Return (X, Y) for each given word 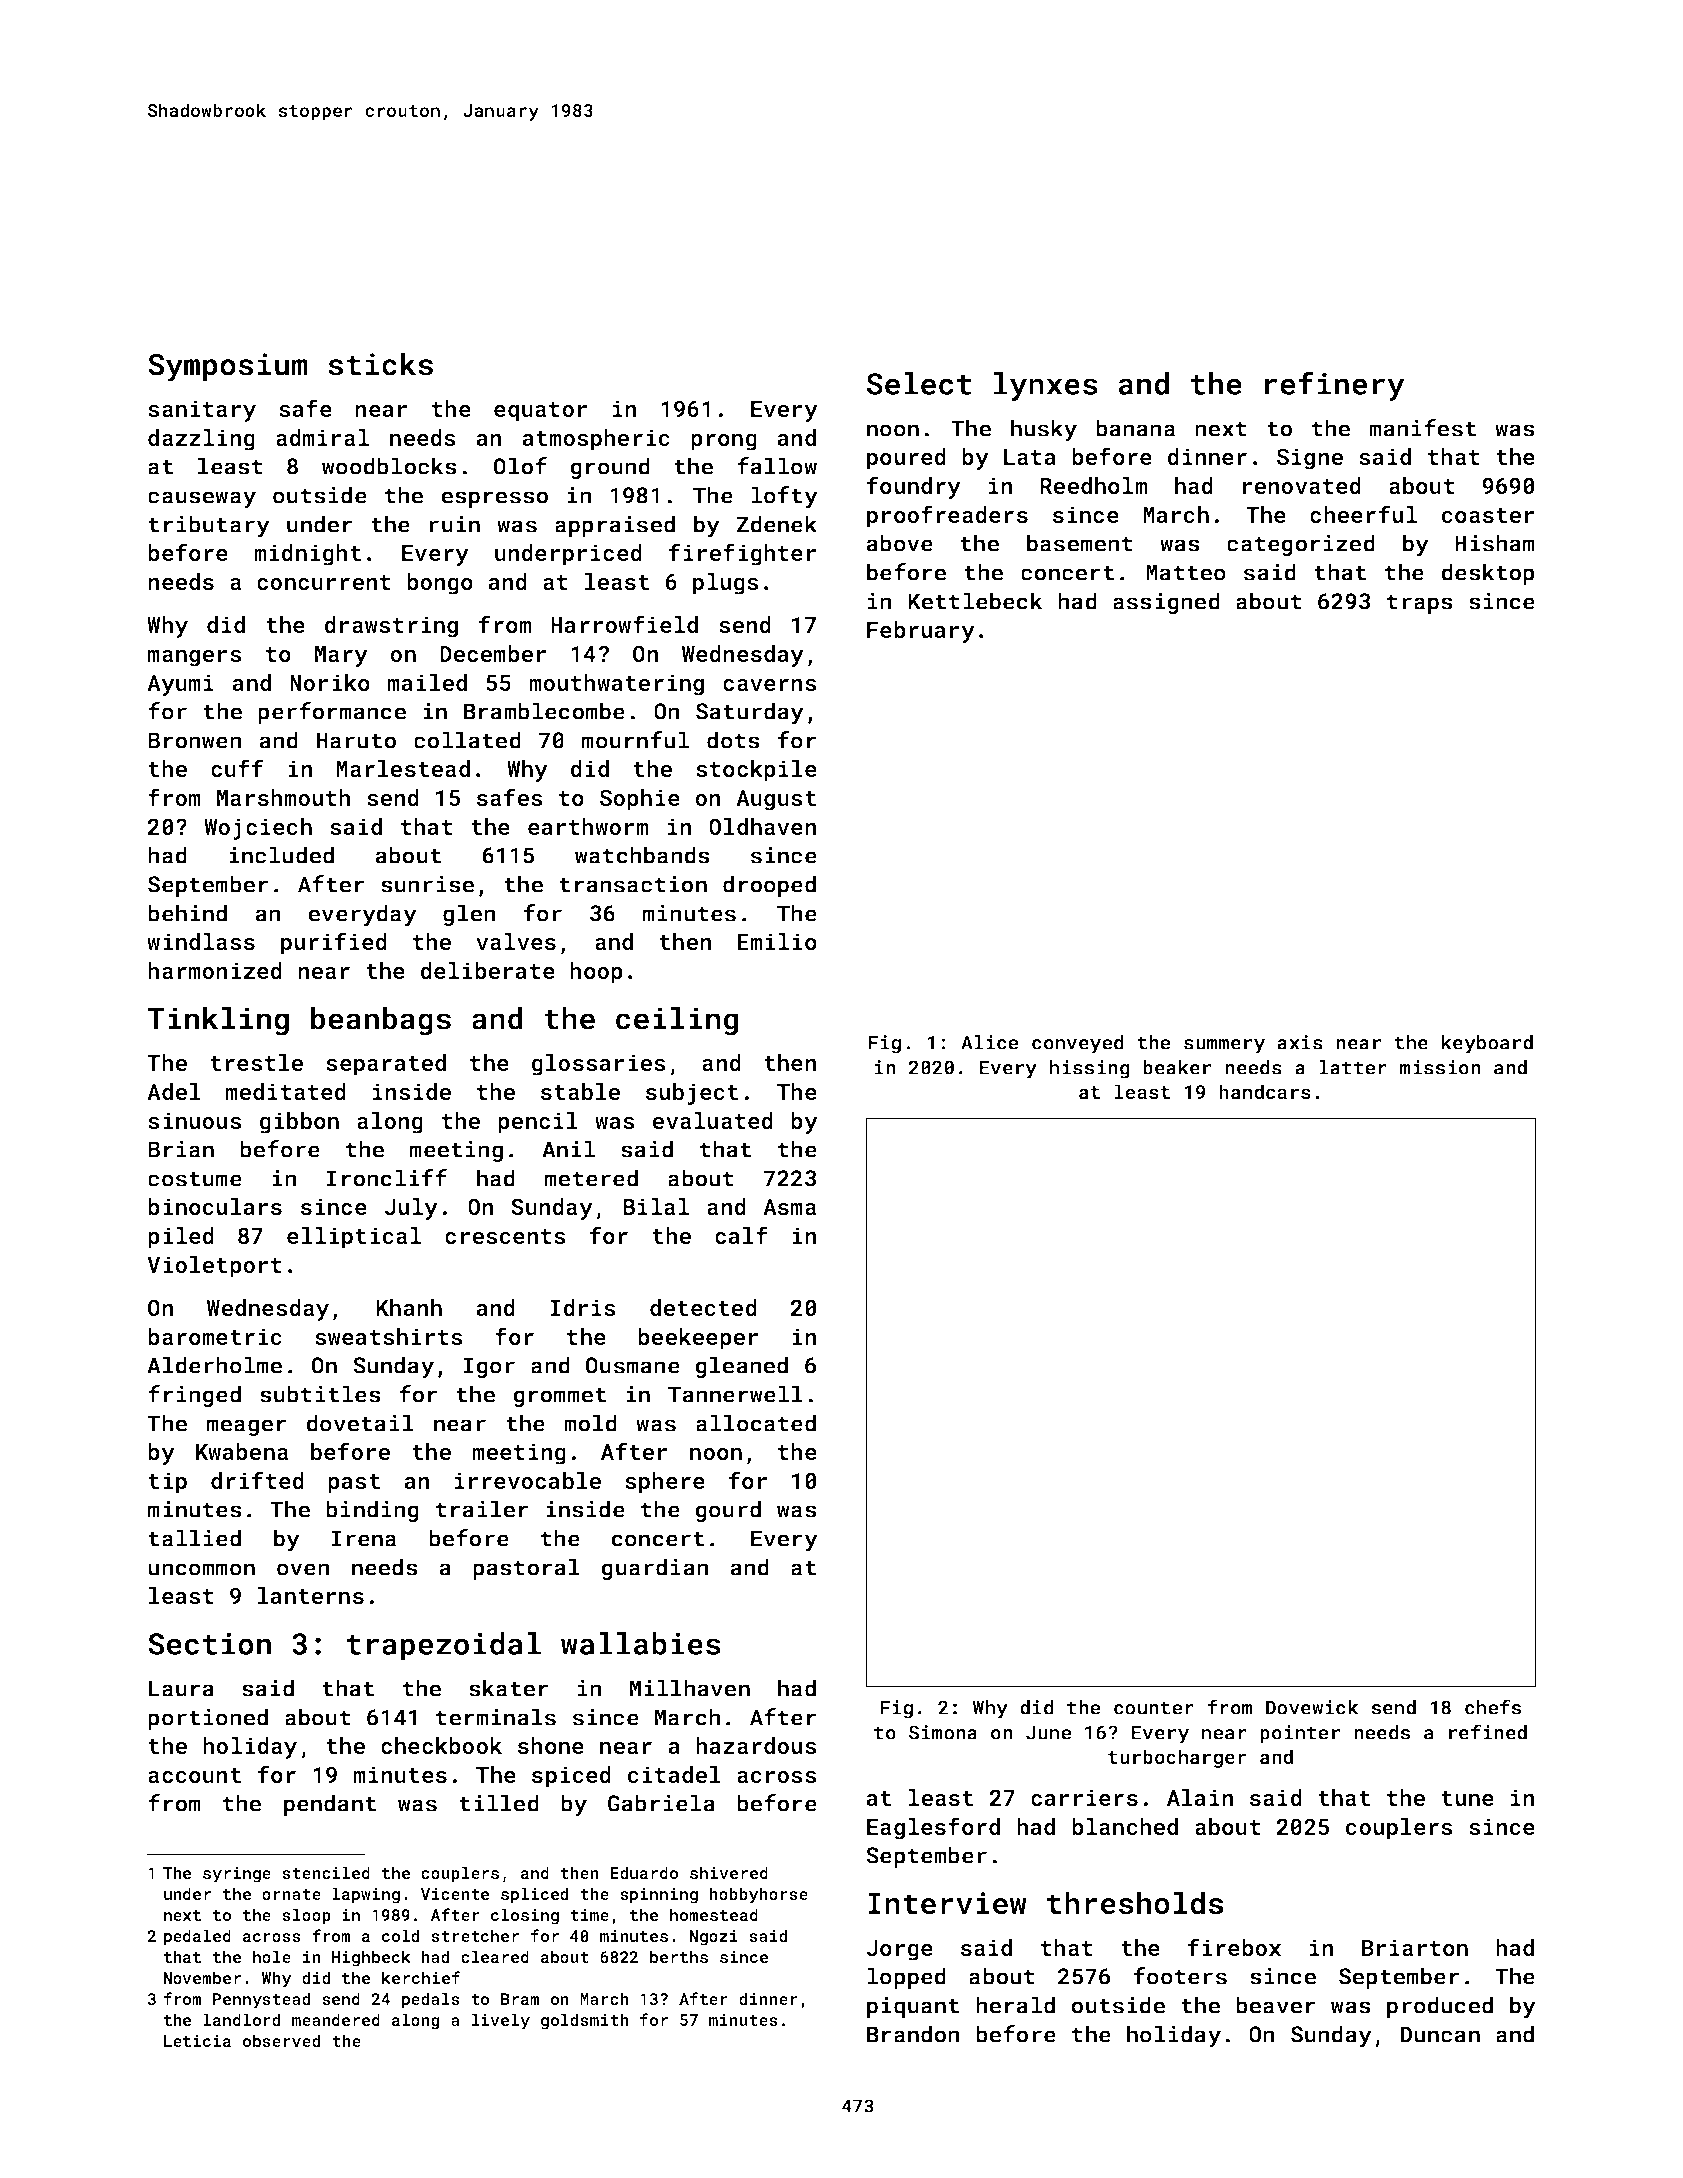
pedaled (197, 1937)
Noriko (330, 682)
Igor (489, 1367)
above (900, 543)
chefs (1493, 1707)
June (1048, 1732)
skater (509, 1688)
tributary (209, 526)
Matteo (1186, 572)
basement (1080, 543)
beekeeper (698, 1339)
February (921, 632)
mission (1440, 1067)
